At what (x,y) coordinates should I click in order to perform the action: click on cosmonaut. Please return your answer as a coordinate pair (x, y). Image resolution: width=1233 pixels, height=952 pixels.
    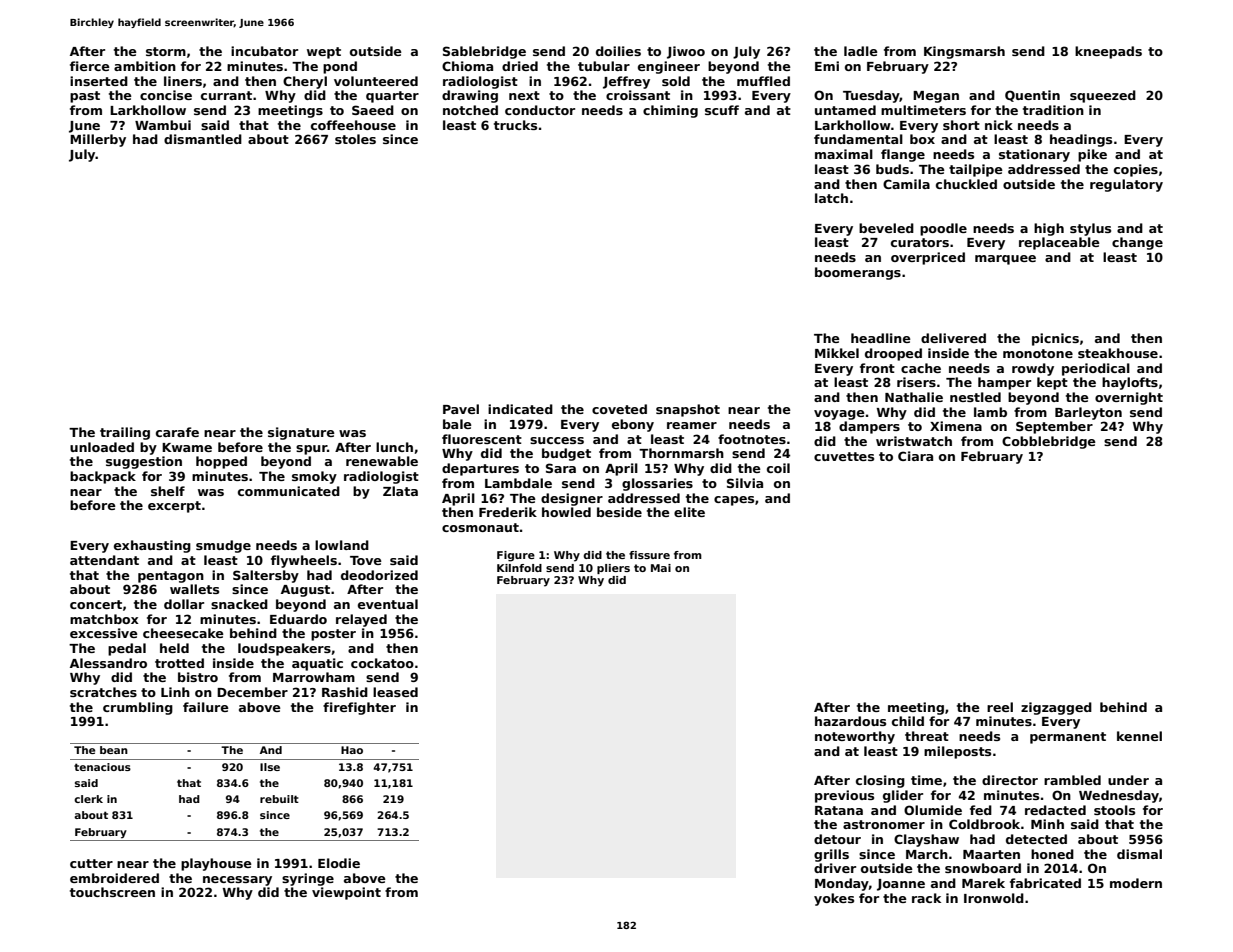
    Looking at the image, I should click on (480, 527).
